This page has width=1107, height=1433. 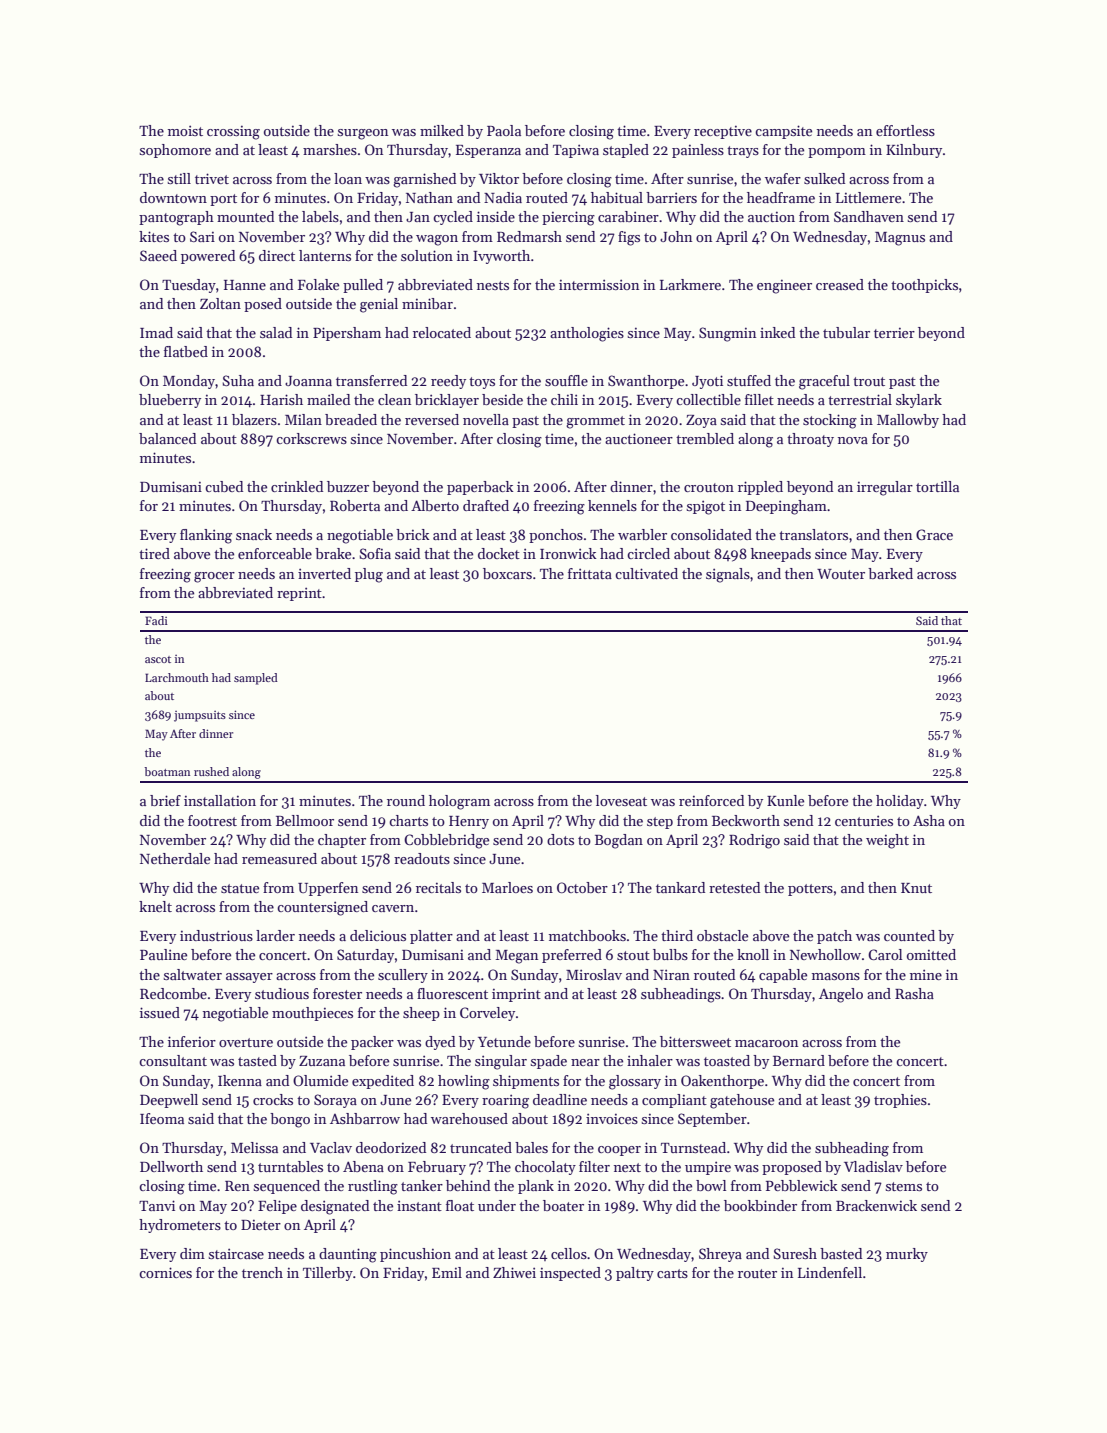 What do you see at coordinates (514, 1272) in the page?
I see `Zhiwei` at bounding box center [514, 1272].
